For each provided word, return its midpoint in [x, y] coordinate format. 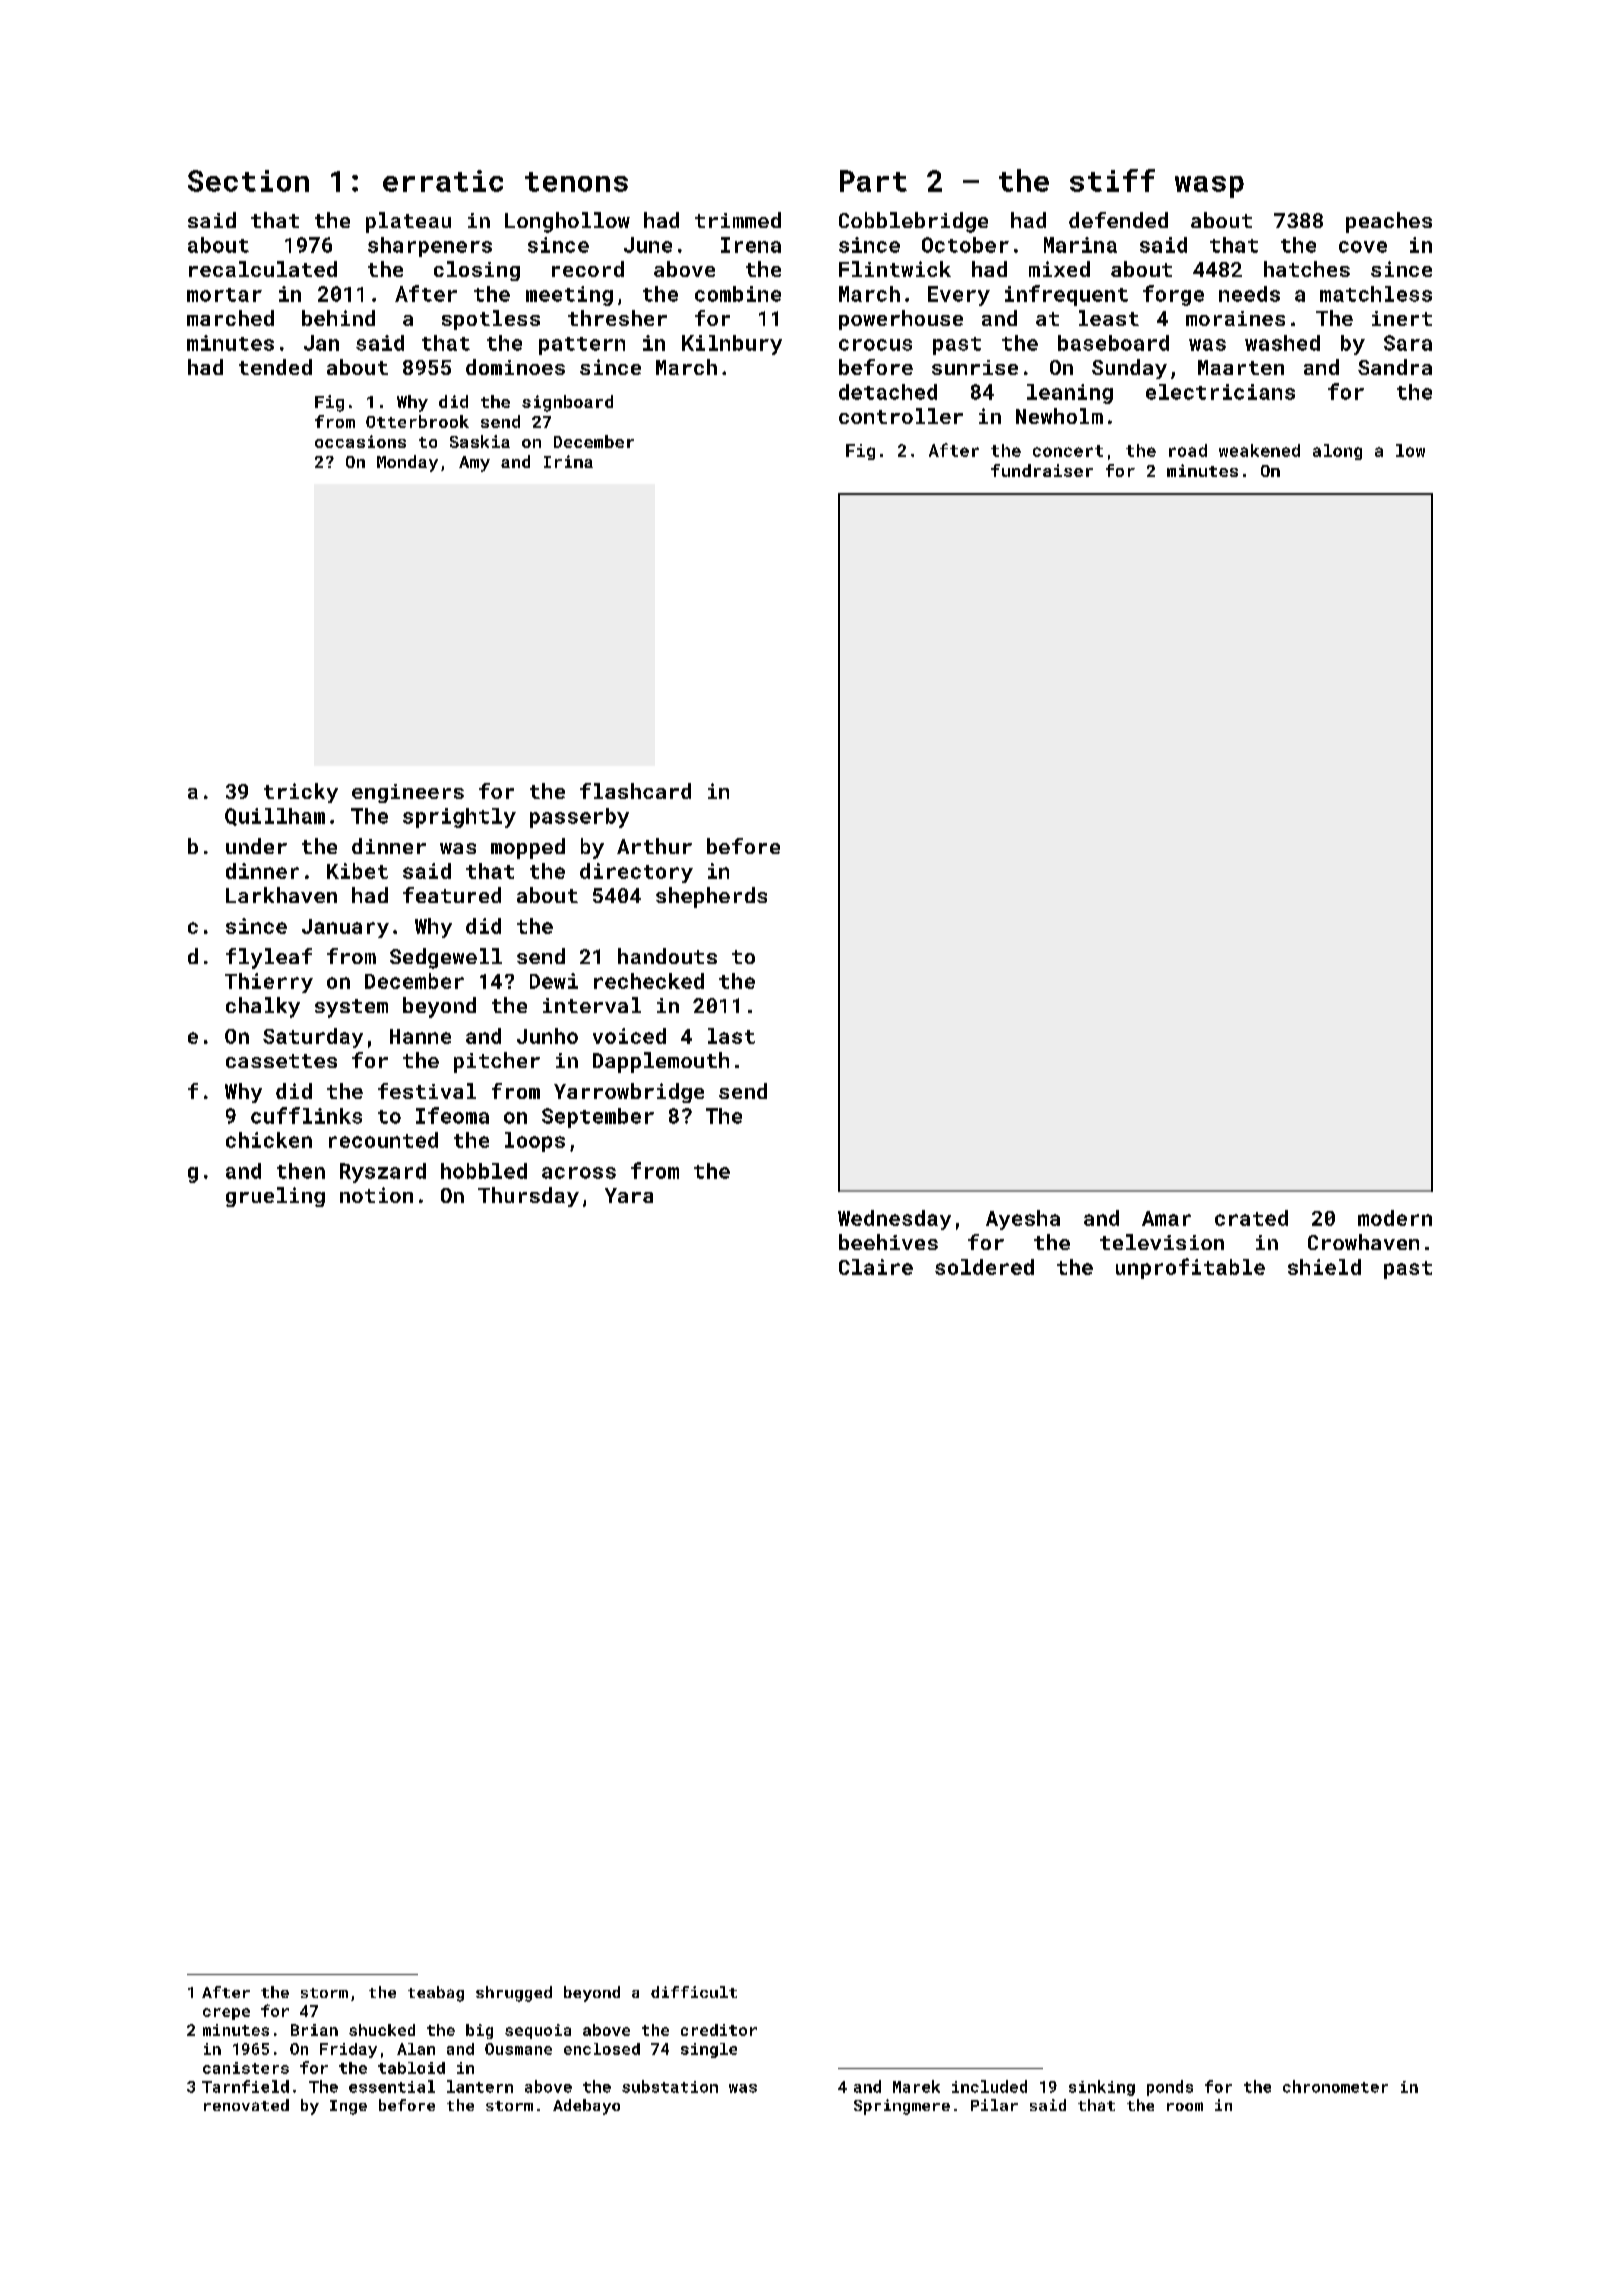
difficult [694, 1992]
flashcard [635, 791]
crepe [226, 2014]
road [1188, 450]
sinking [1102, 2088]
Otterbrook [417, 421]
